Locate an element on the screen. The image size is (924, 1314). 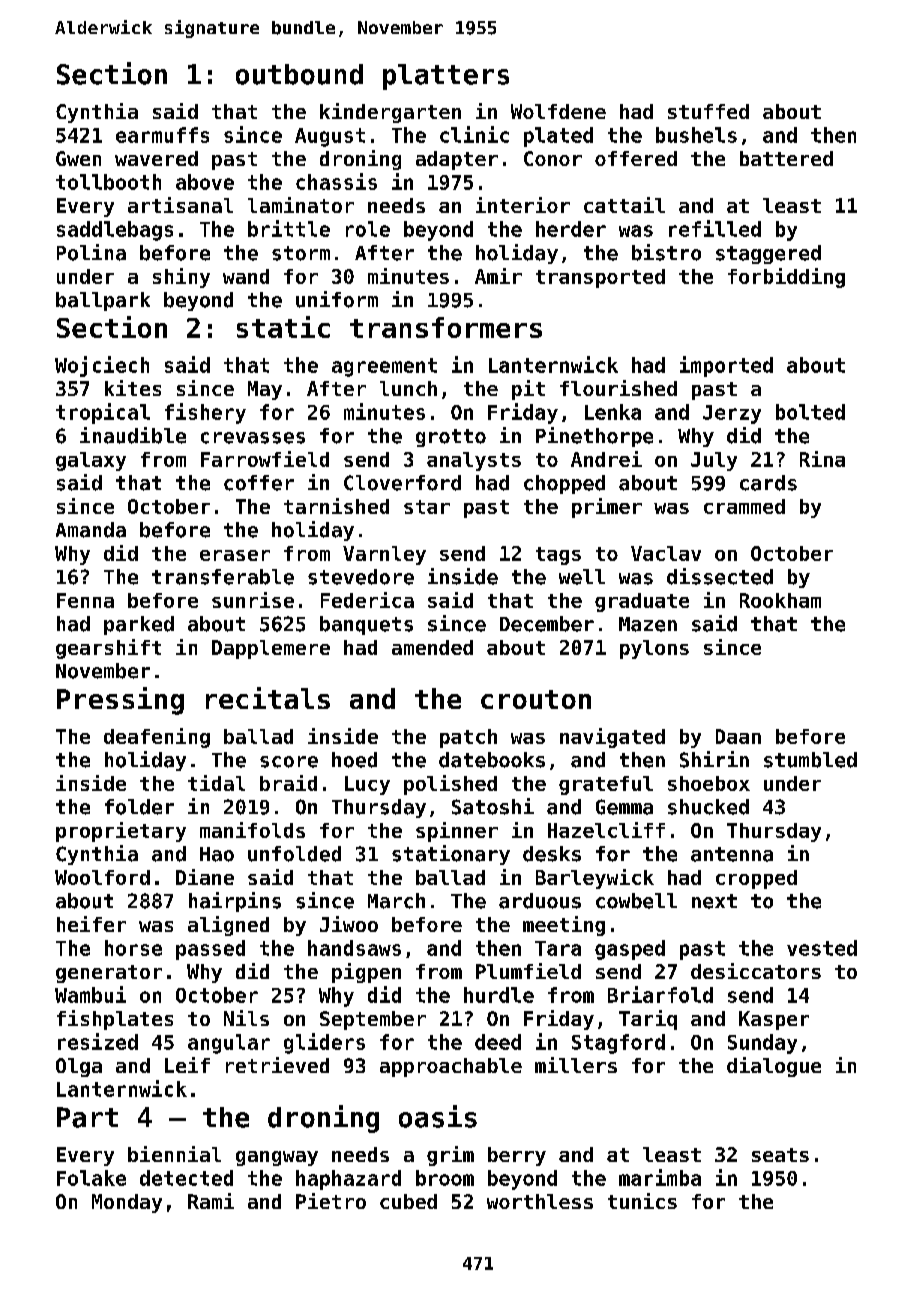
forbidding is located at coordinates (786, 278).
